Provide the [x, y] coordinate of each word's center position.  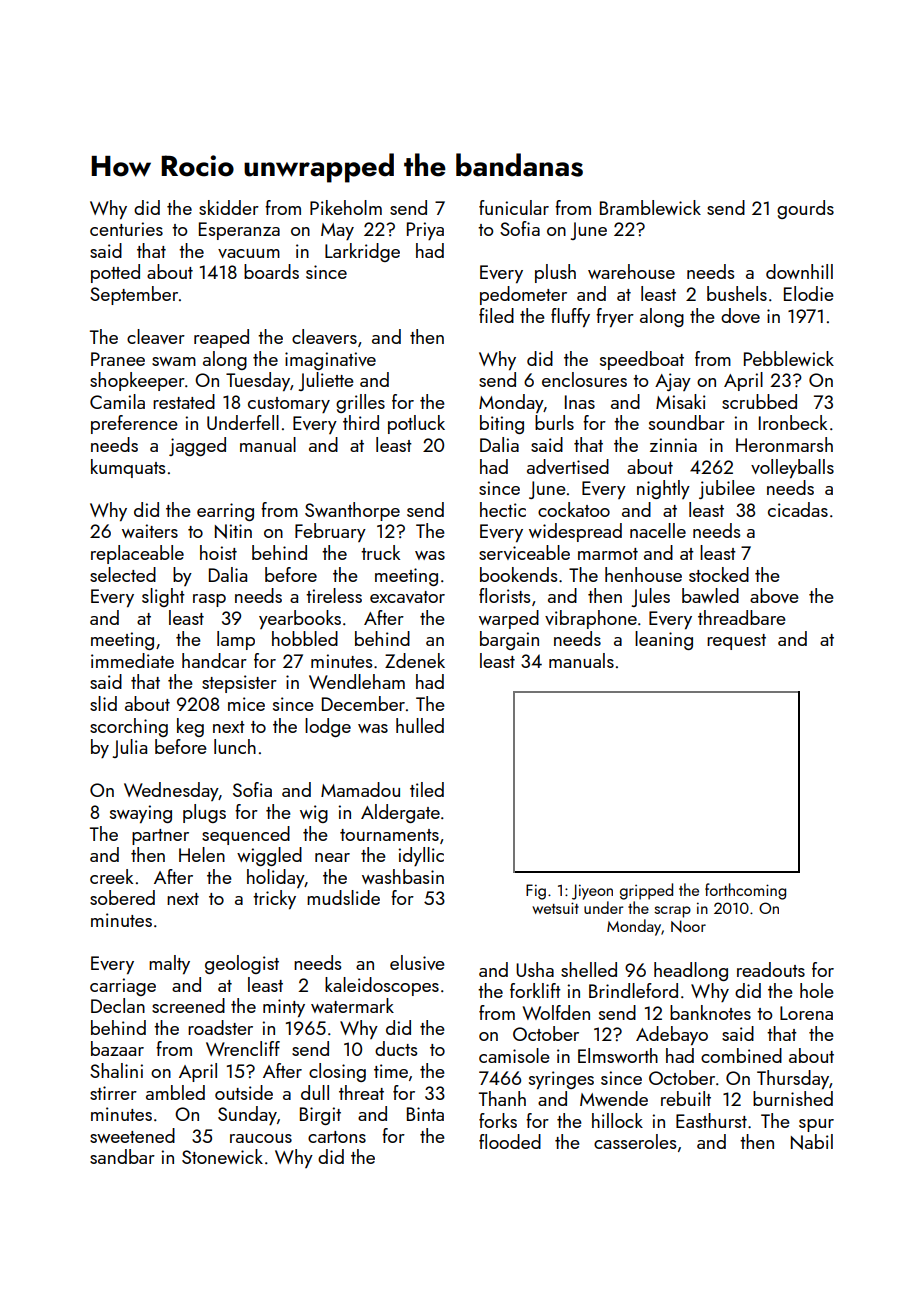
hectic [503, 509]
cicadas [798, 509]
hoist [218, 552]
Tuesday [258, 381]
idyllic [421, 856]
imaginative [330, 361]
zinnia [673, 445]
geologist [242, 964]
